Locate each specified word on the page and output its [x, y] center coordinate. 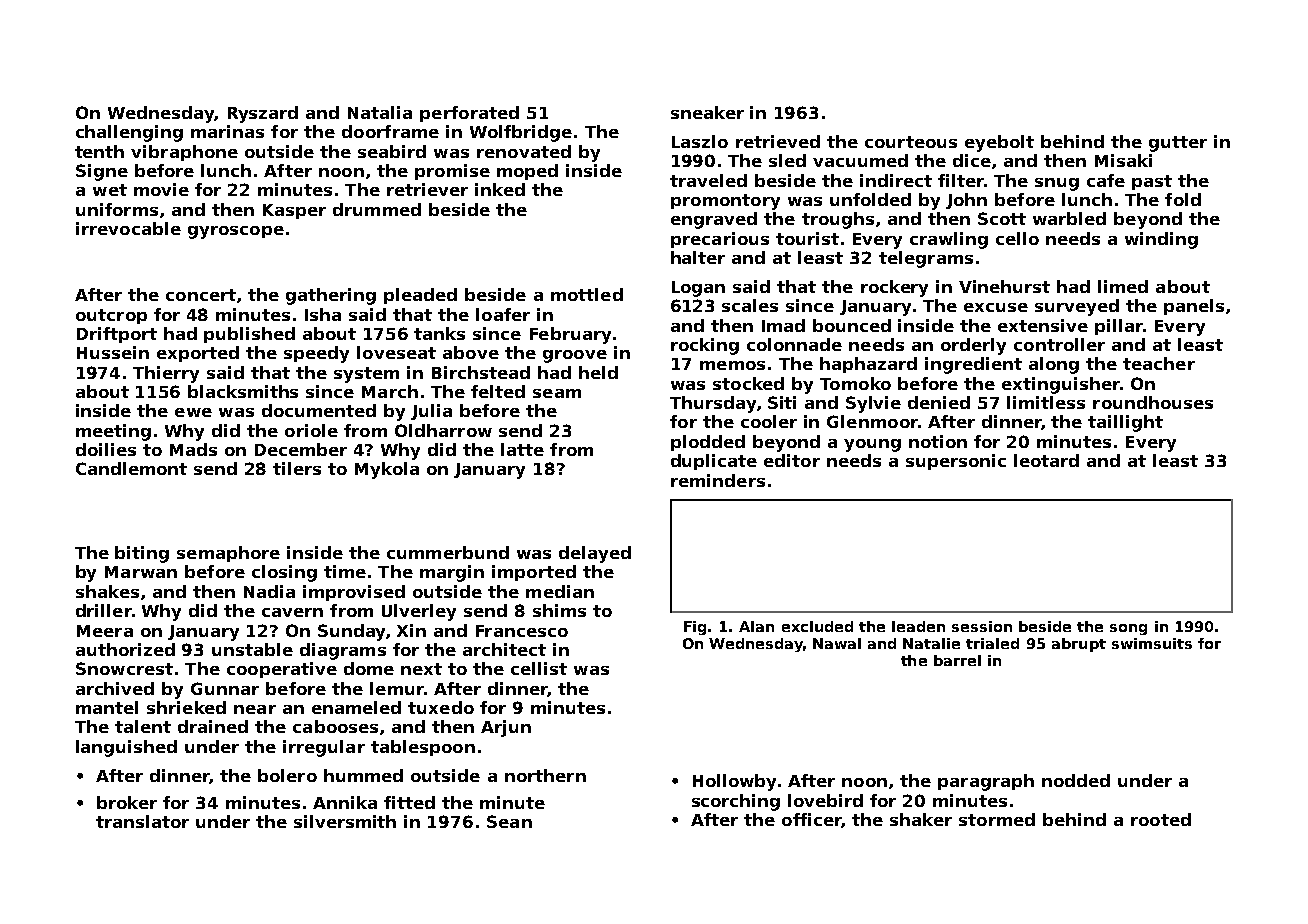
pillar [1119, 327]
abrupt [1079, 645]
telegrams [926, 259]
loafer [503, 314]
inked [500, 189]
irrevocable [128, 228]
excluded [817, 626]
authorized [125, 649]
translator [142, 821]
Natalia [380, 112]
